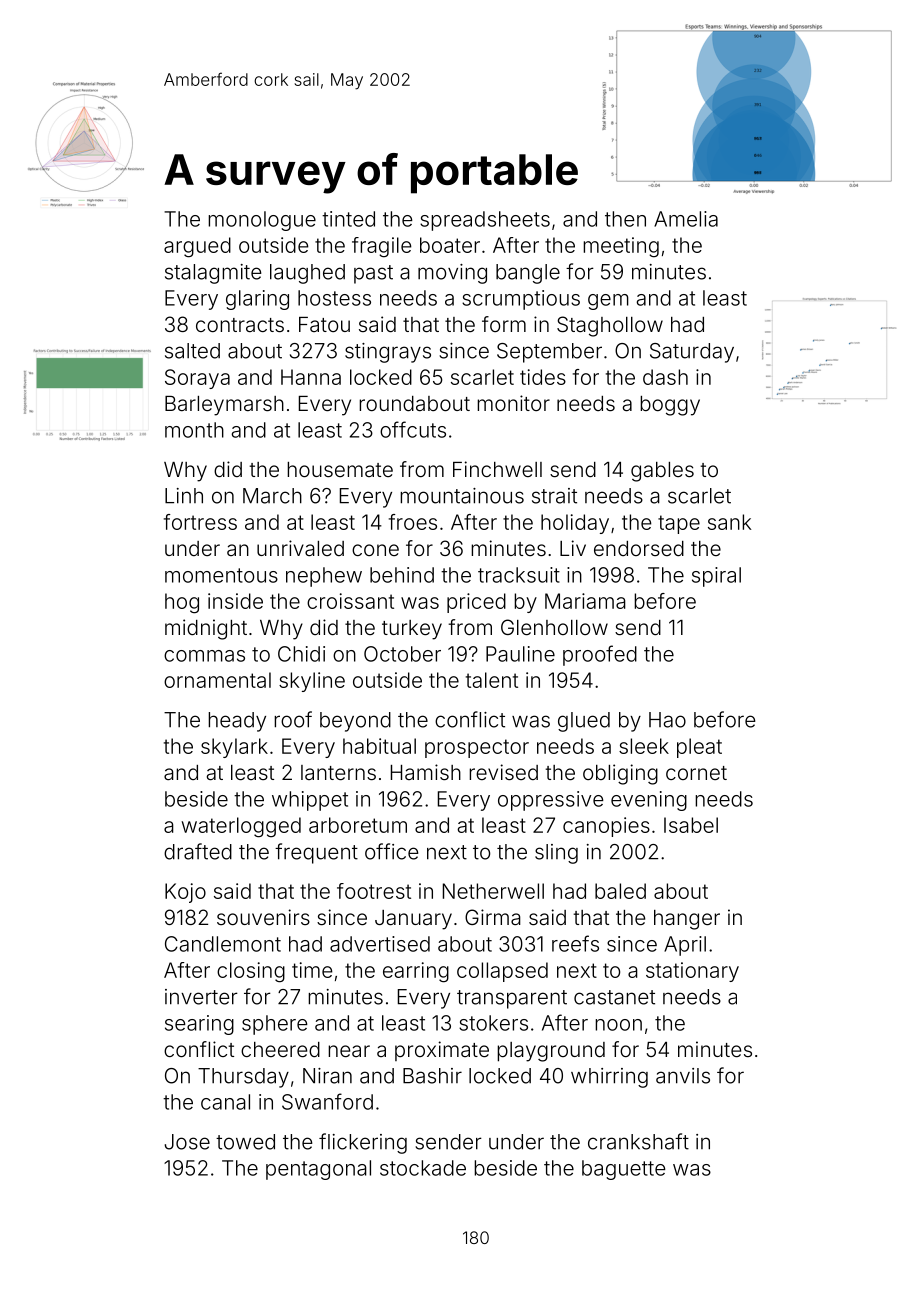 The height and width of the screenshot is (1311, 924). Describe the element at coordinates (318, 1170) in the screenshot. I see `pentagonal` at that location.
